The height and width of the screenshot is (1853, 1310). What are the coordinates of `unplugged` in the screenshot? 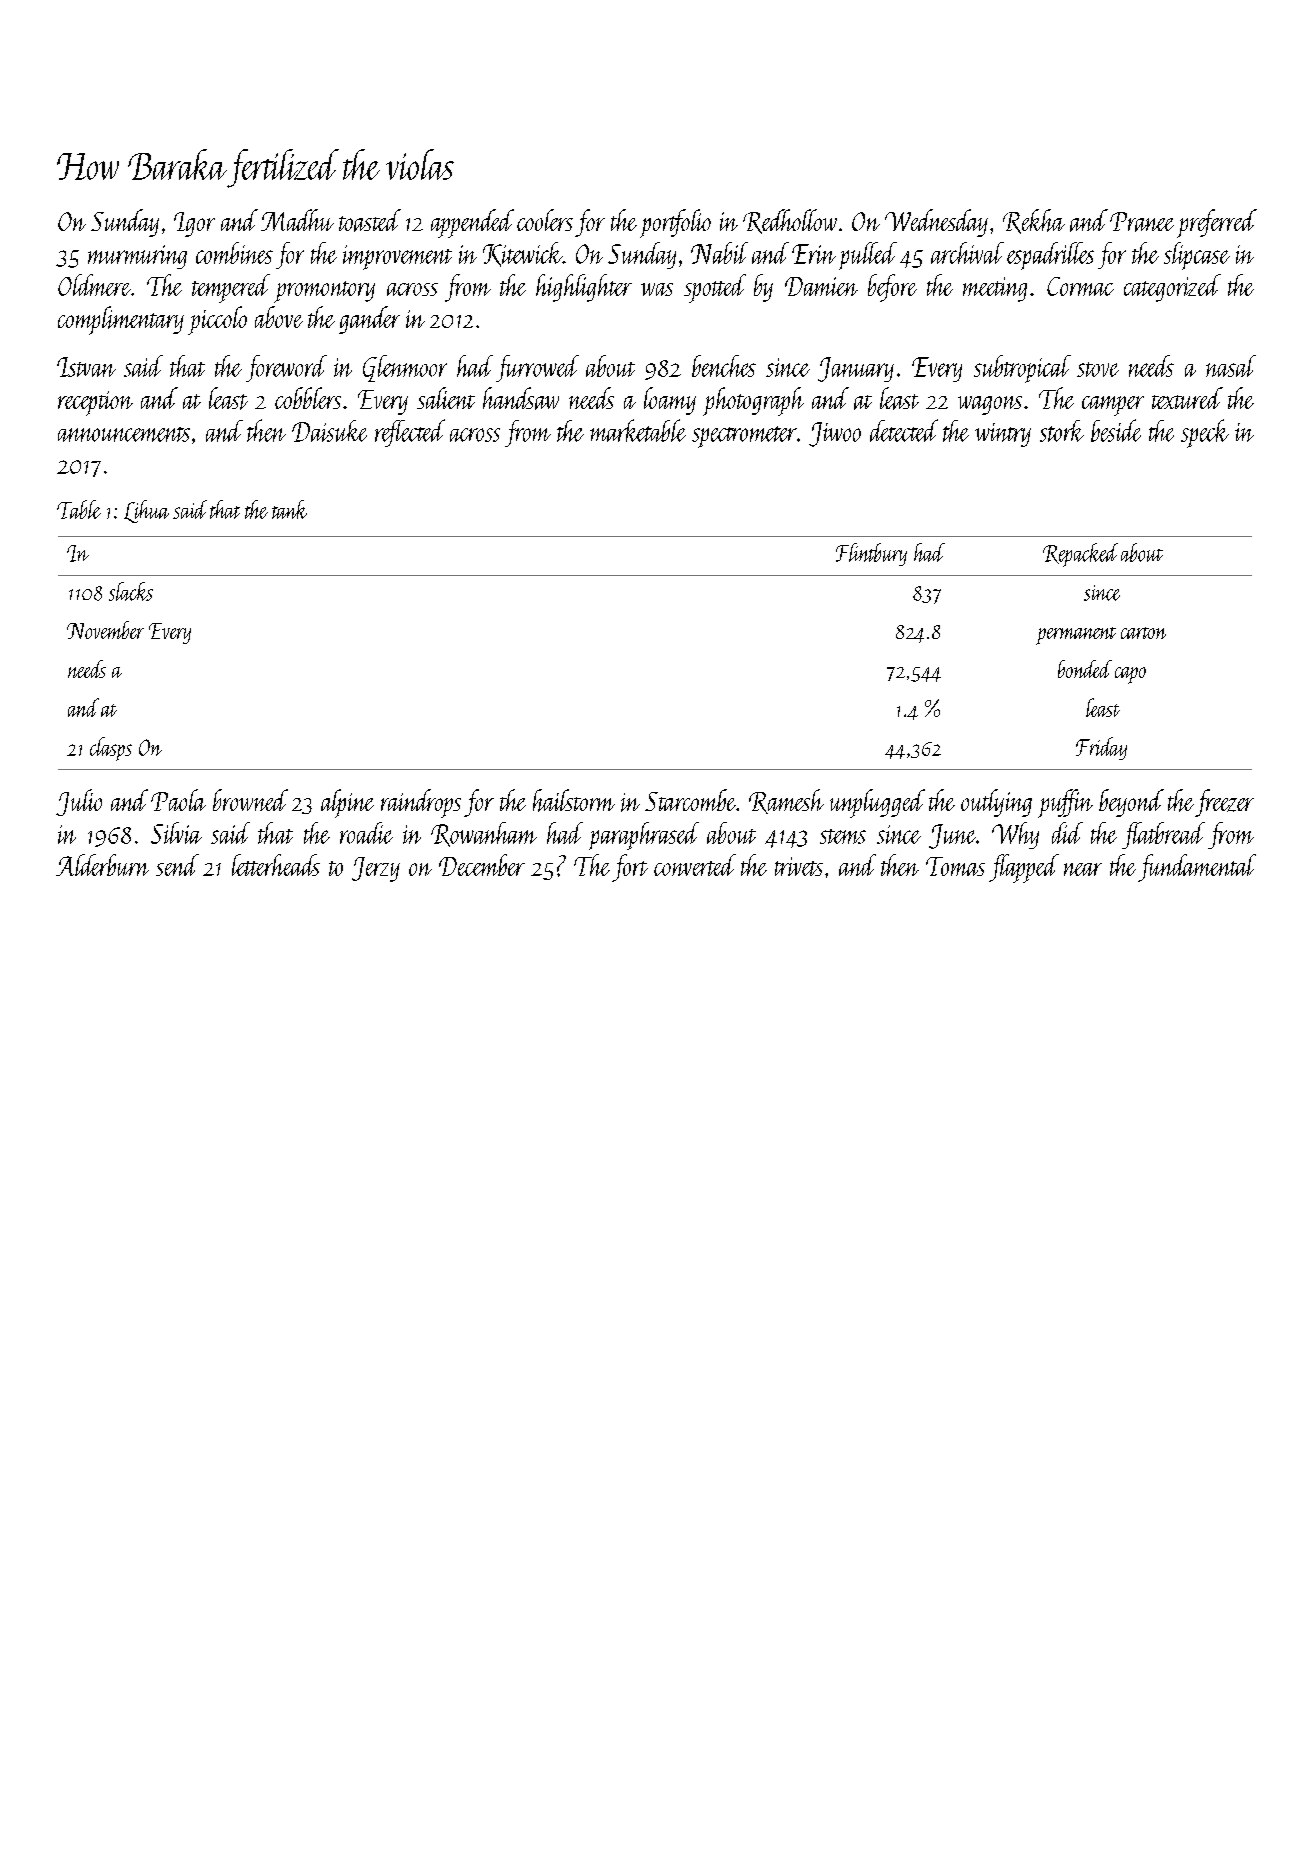 It's located at (877, 803).
